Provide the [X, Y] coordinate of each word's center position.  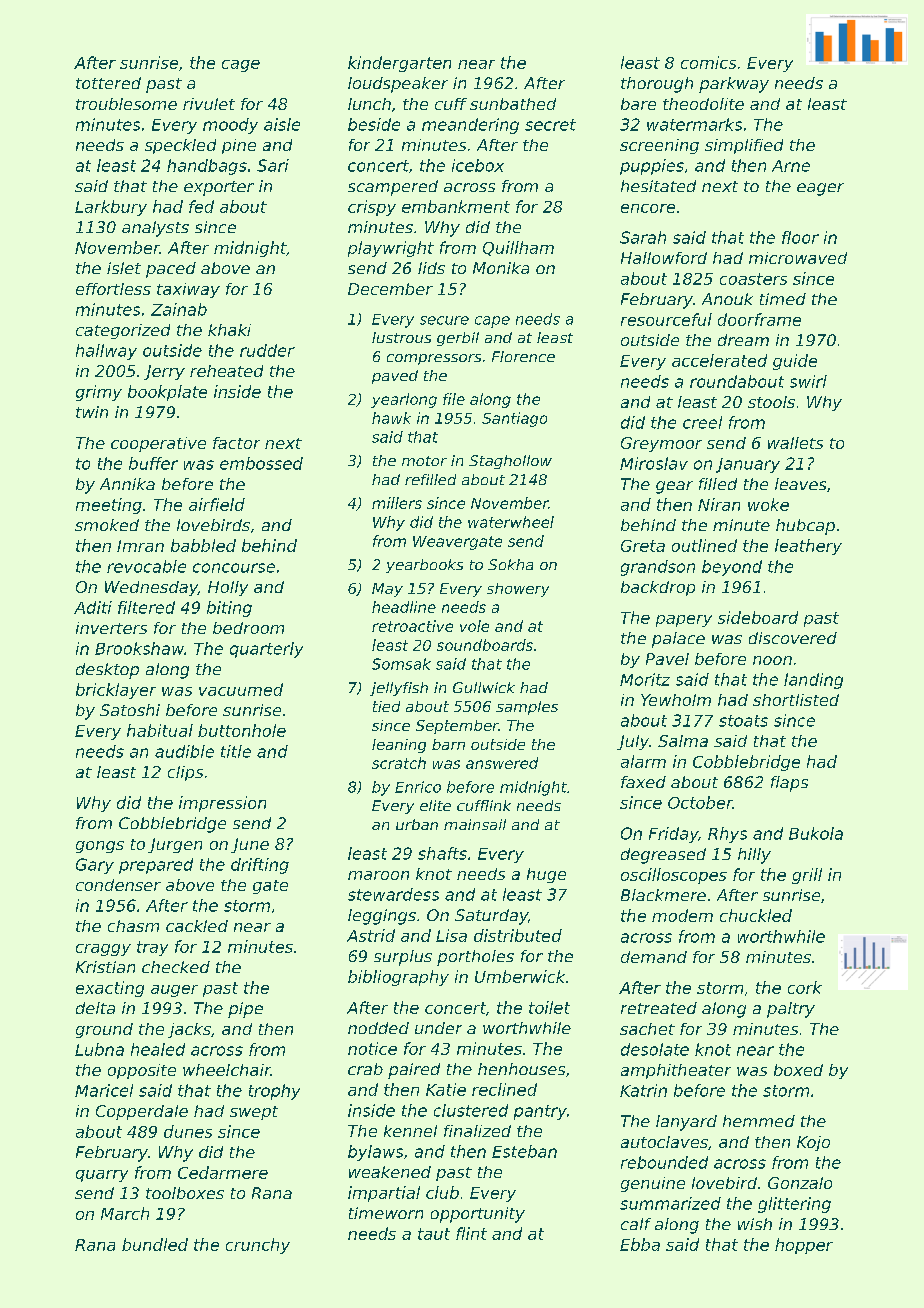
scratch [399, 763]
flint [471, 1233]
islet [124, 268]
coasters [753, 279]
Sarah [643, 237]
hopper [804, 1246]
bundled [155, 1244]
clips [185, 773]
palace [678, 640]
